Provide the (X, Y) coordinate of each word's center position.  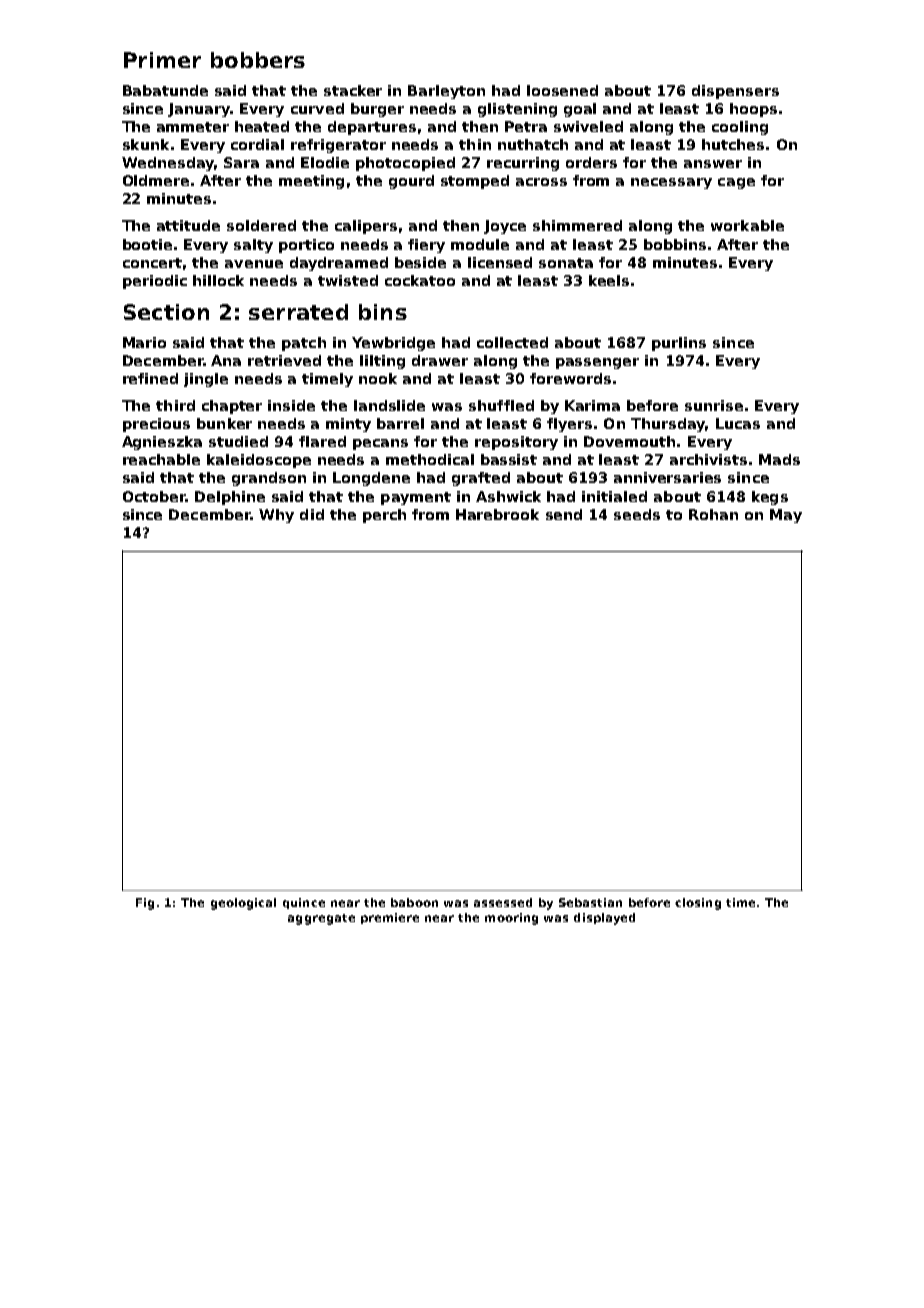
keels (609, 280)
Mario (144, 342)
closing (698, 904)
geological (243, 904)
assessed (503, 902)
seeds (637, 514)
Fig (145, 904)
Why (276, 516)
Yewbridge (393, 344)
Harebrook (497, 514)
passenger (597, 363)
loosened (562, 90)
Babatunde (165, 90)
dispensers (735, 92)
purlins (679, 344)
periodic (155, 282)
